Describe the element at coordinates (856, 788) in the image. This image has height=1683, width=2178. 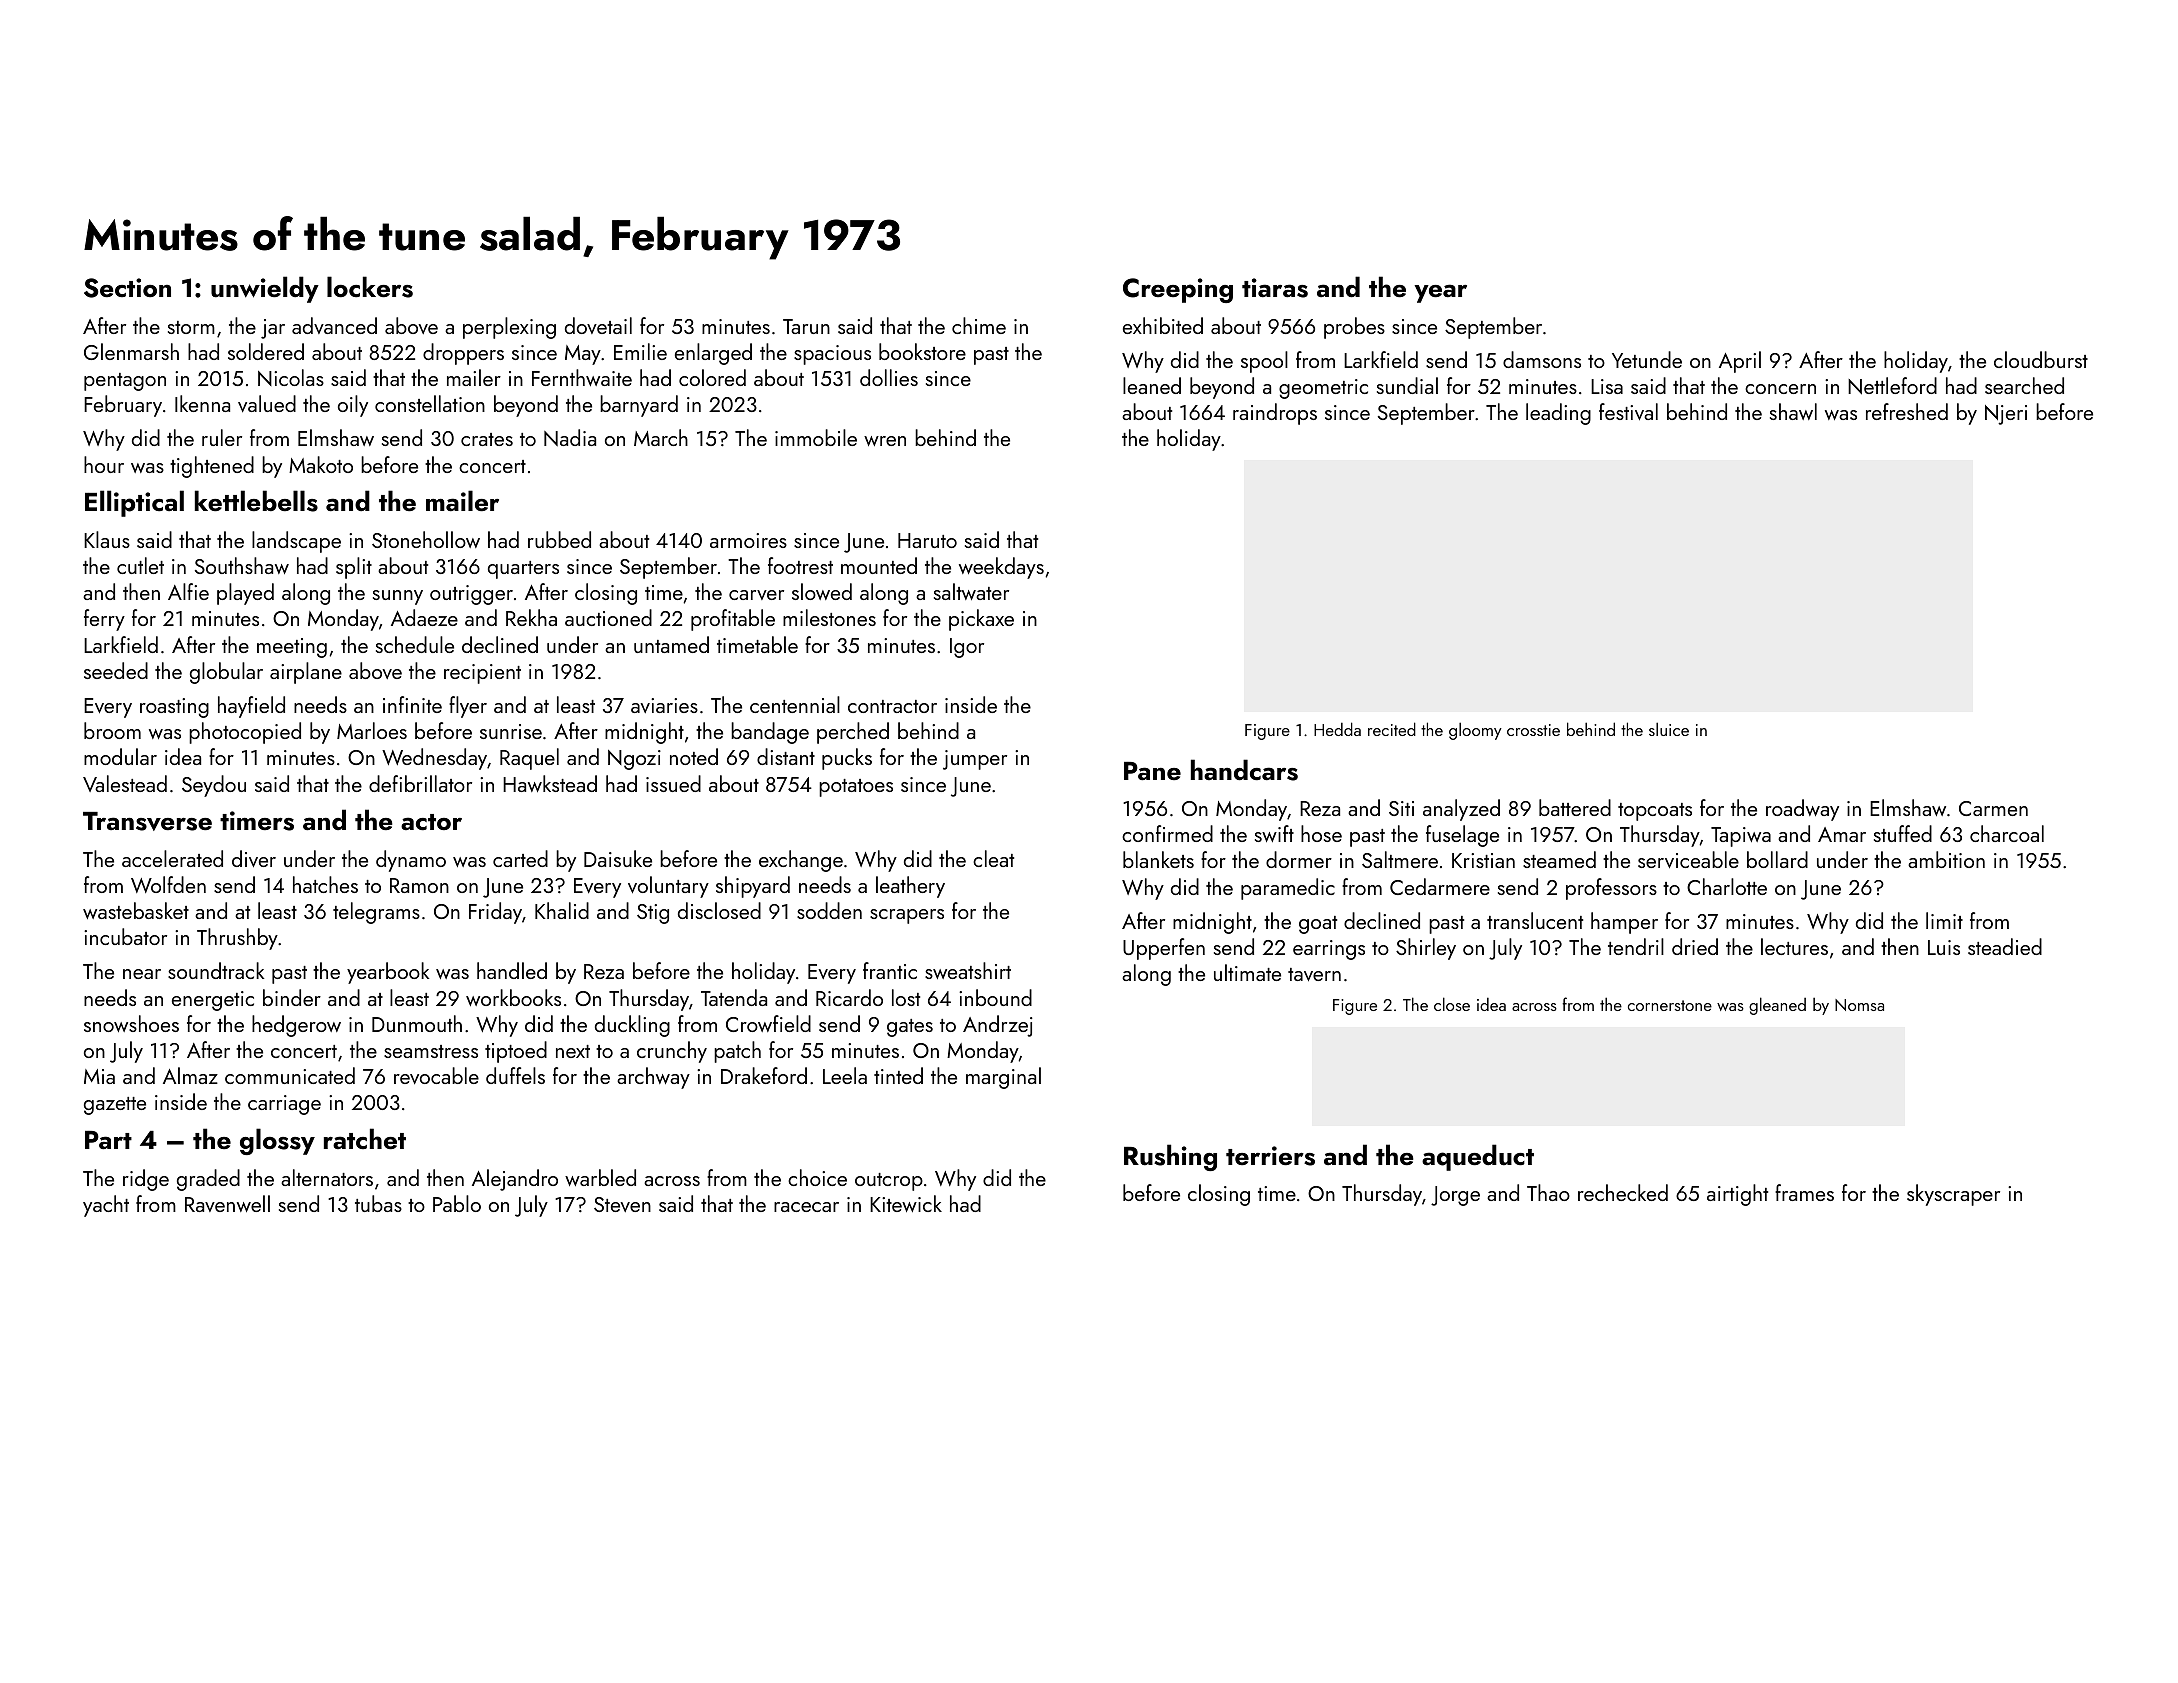
I see `potatoes` at that location.
